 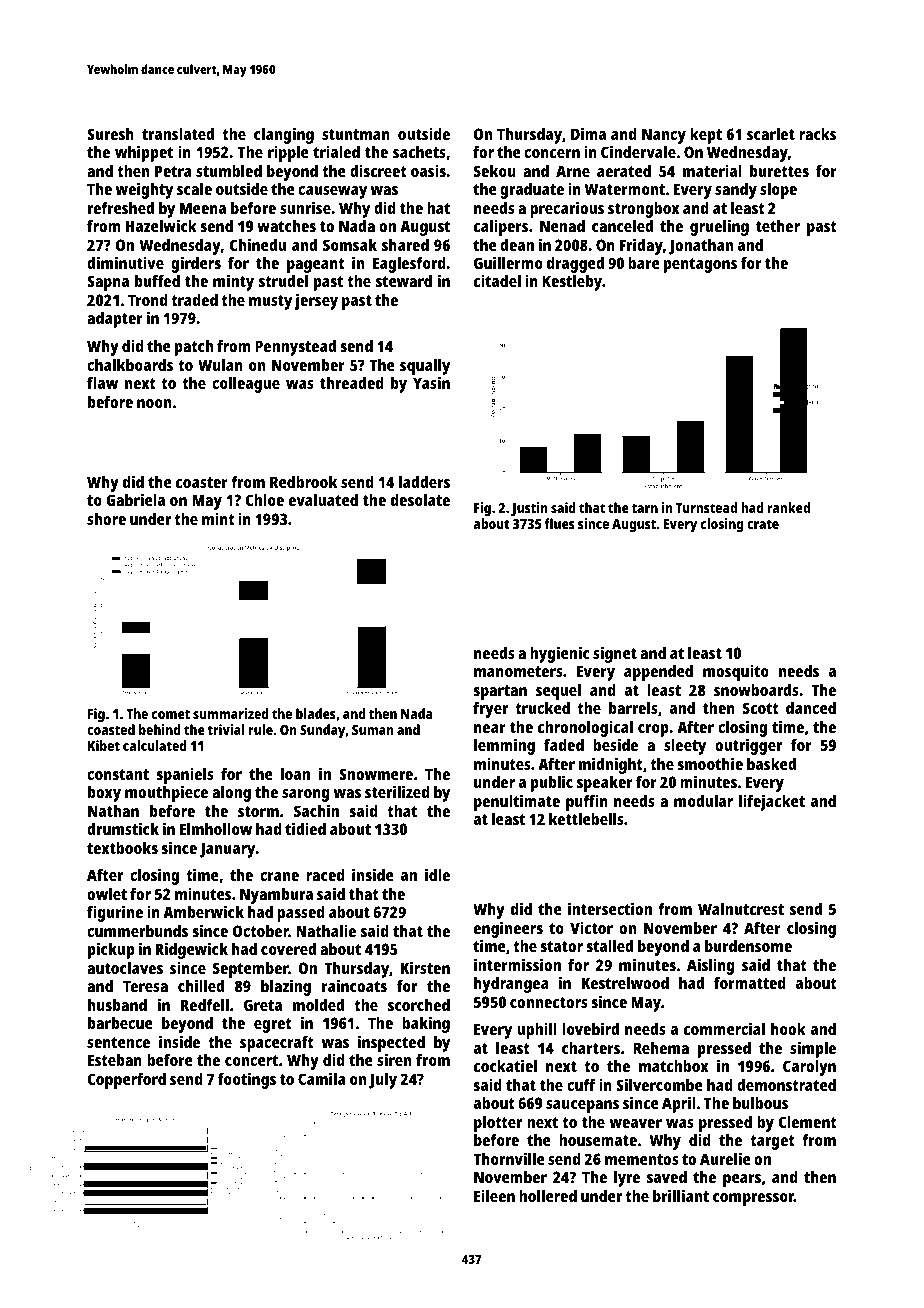 I want to click on mouthpiece, so click(x=166, y=793).
